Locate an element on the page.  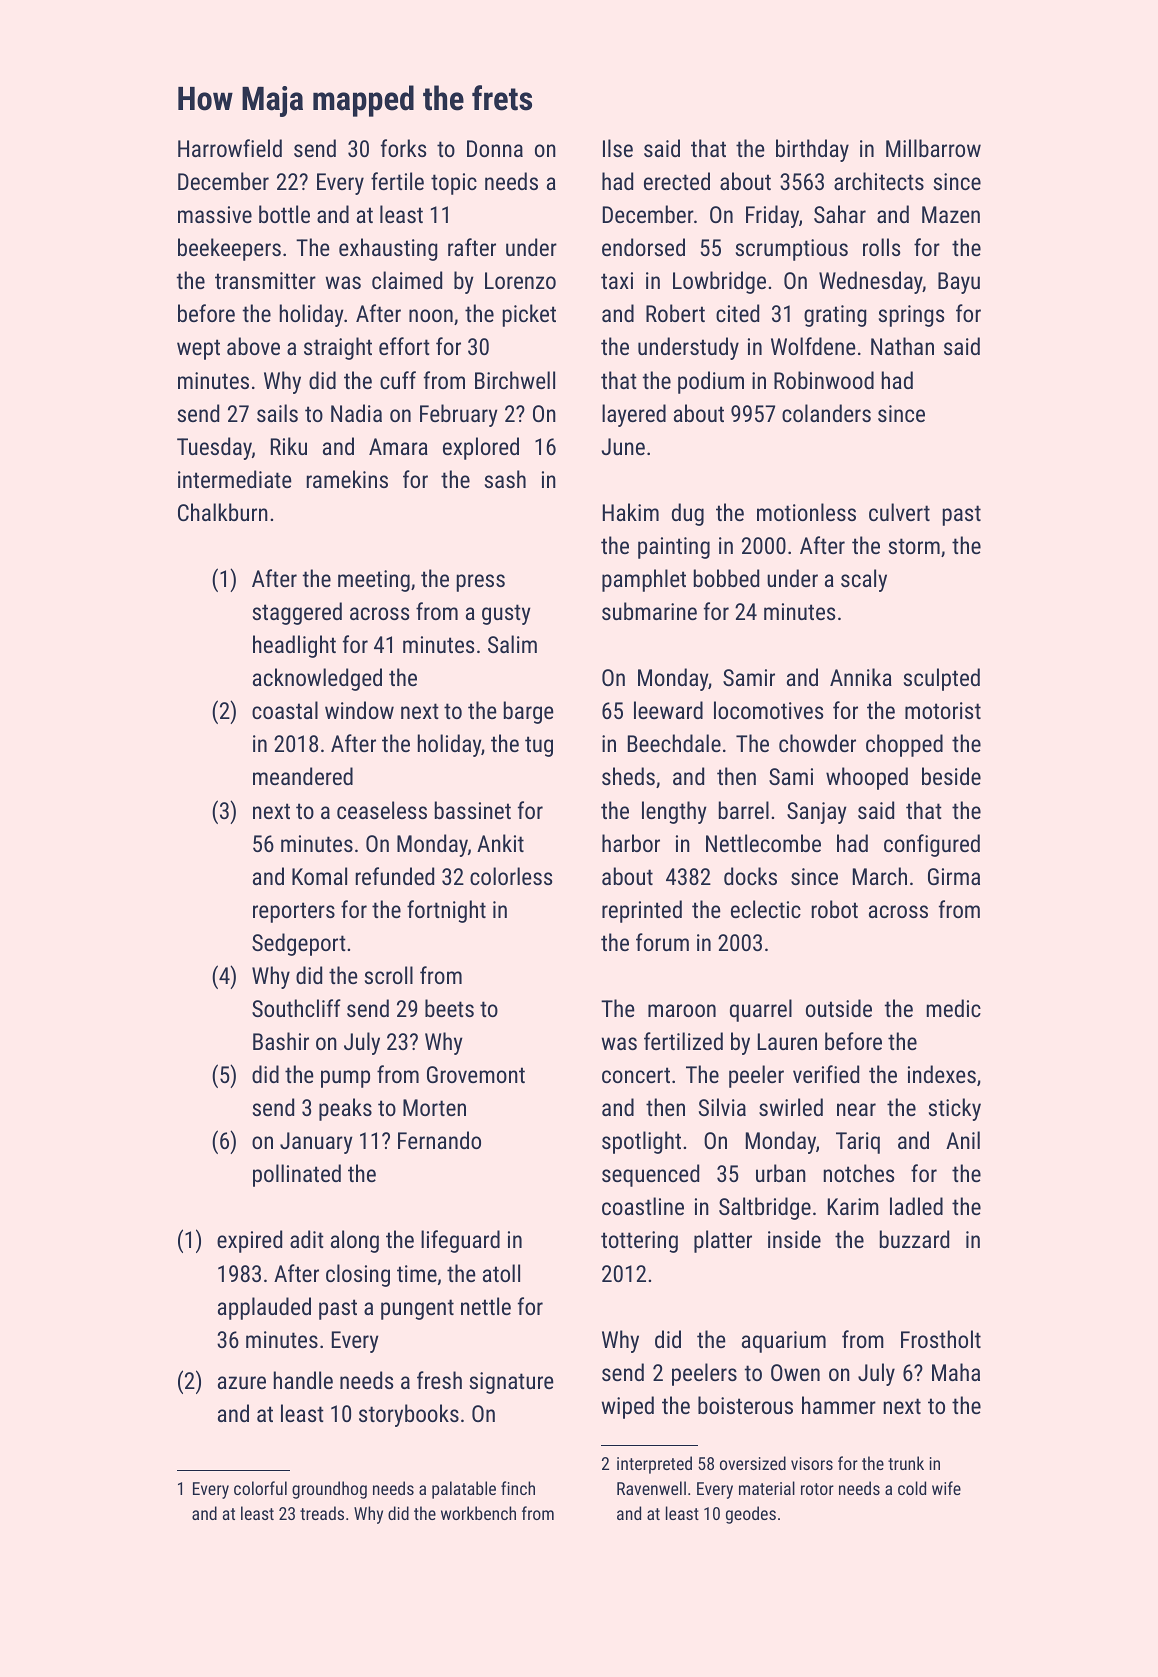
whooped is located at coordinates (867, 778).
